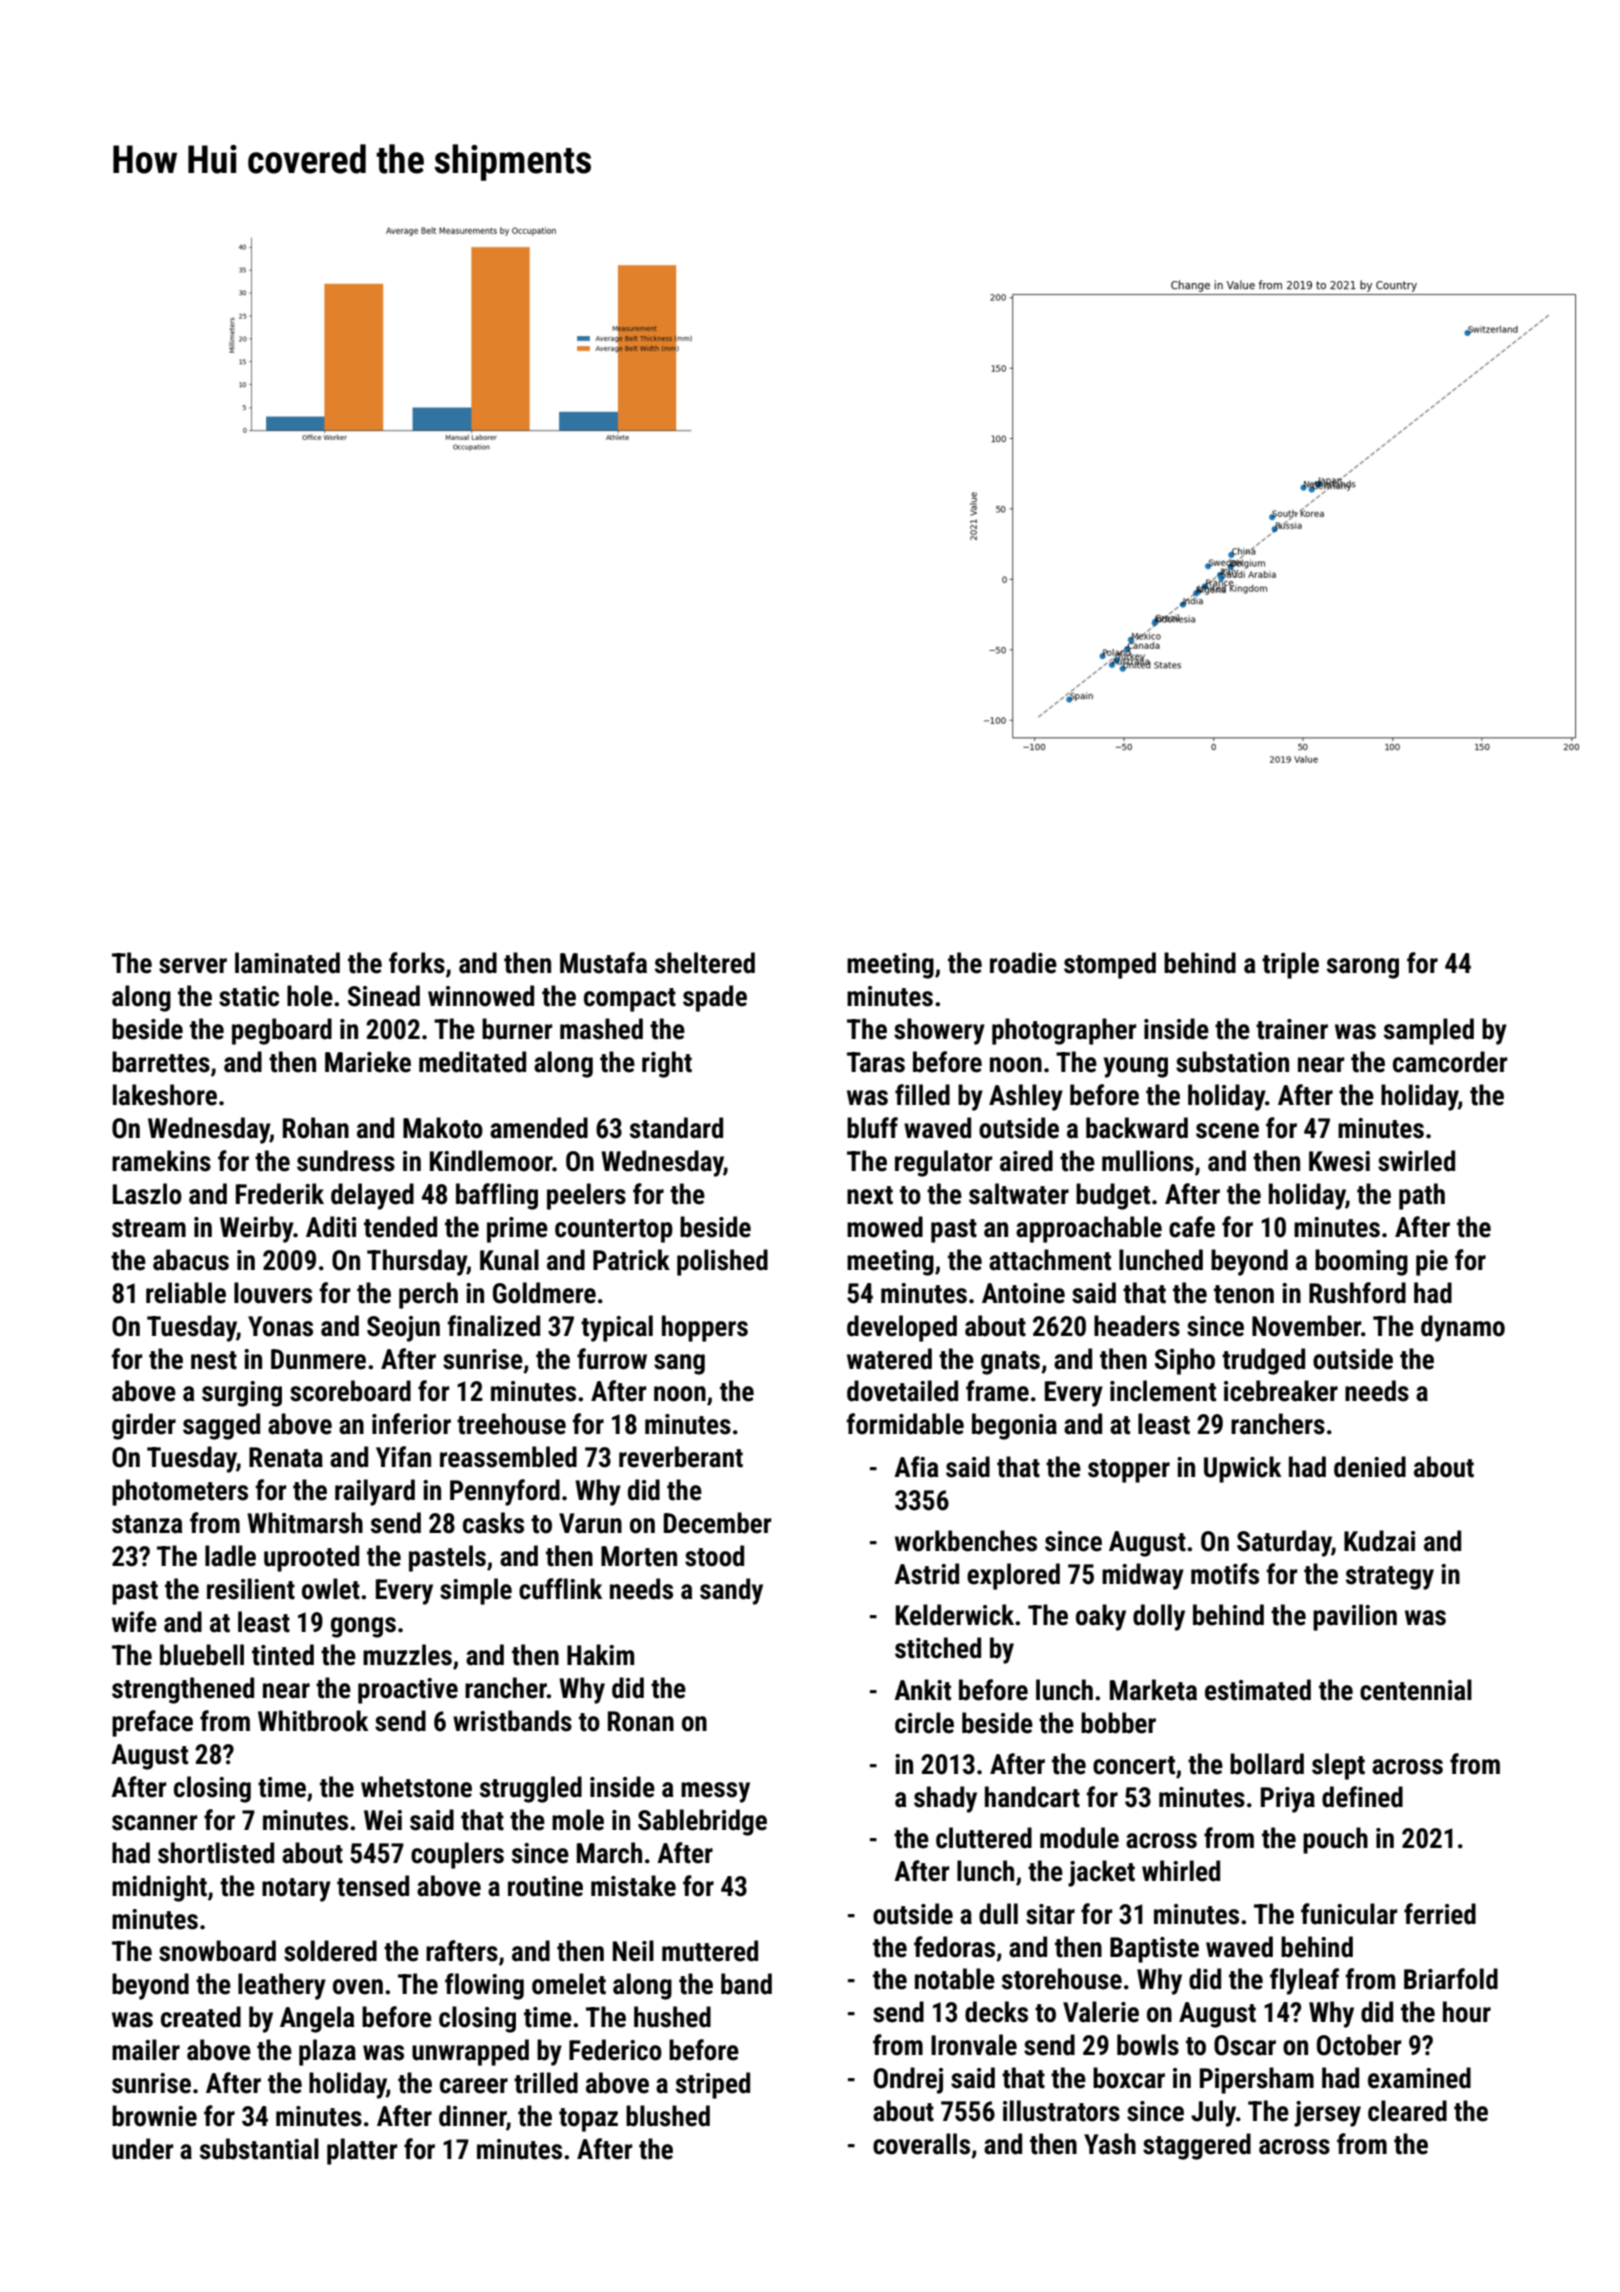 The width and height of the screenshot is (1620, 2292). I want to click on sheltered, so click(705, 963).
